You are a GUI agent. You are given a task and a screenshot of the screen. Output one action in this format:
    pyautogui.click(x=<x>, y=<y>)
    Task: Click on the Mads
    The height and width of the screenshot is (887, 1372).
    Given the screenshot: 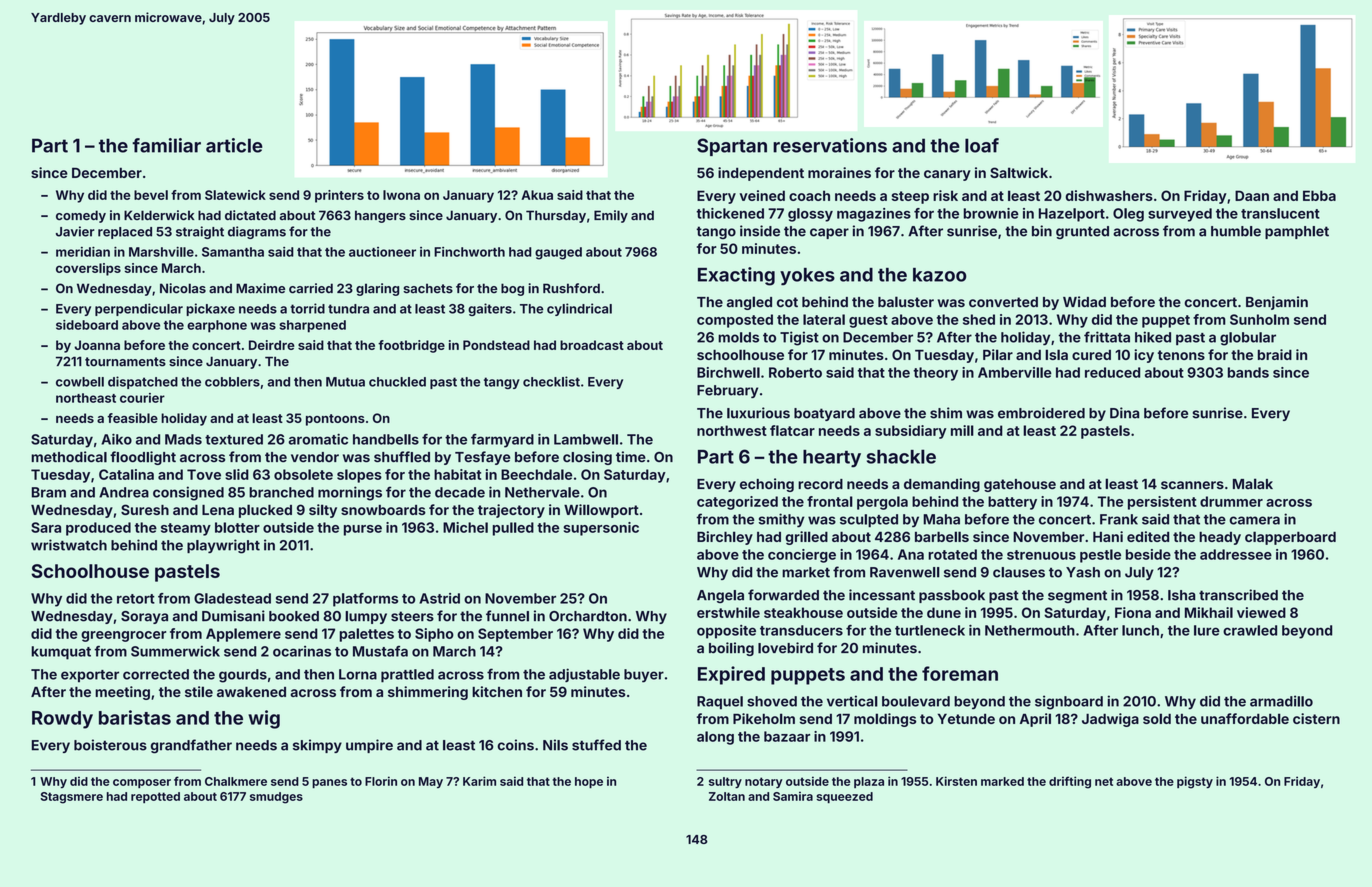 What is the action you would take?
    pyautogui.click(x=183, y=439)
